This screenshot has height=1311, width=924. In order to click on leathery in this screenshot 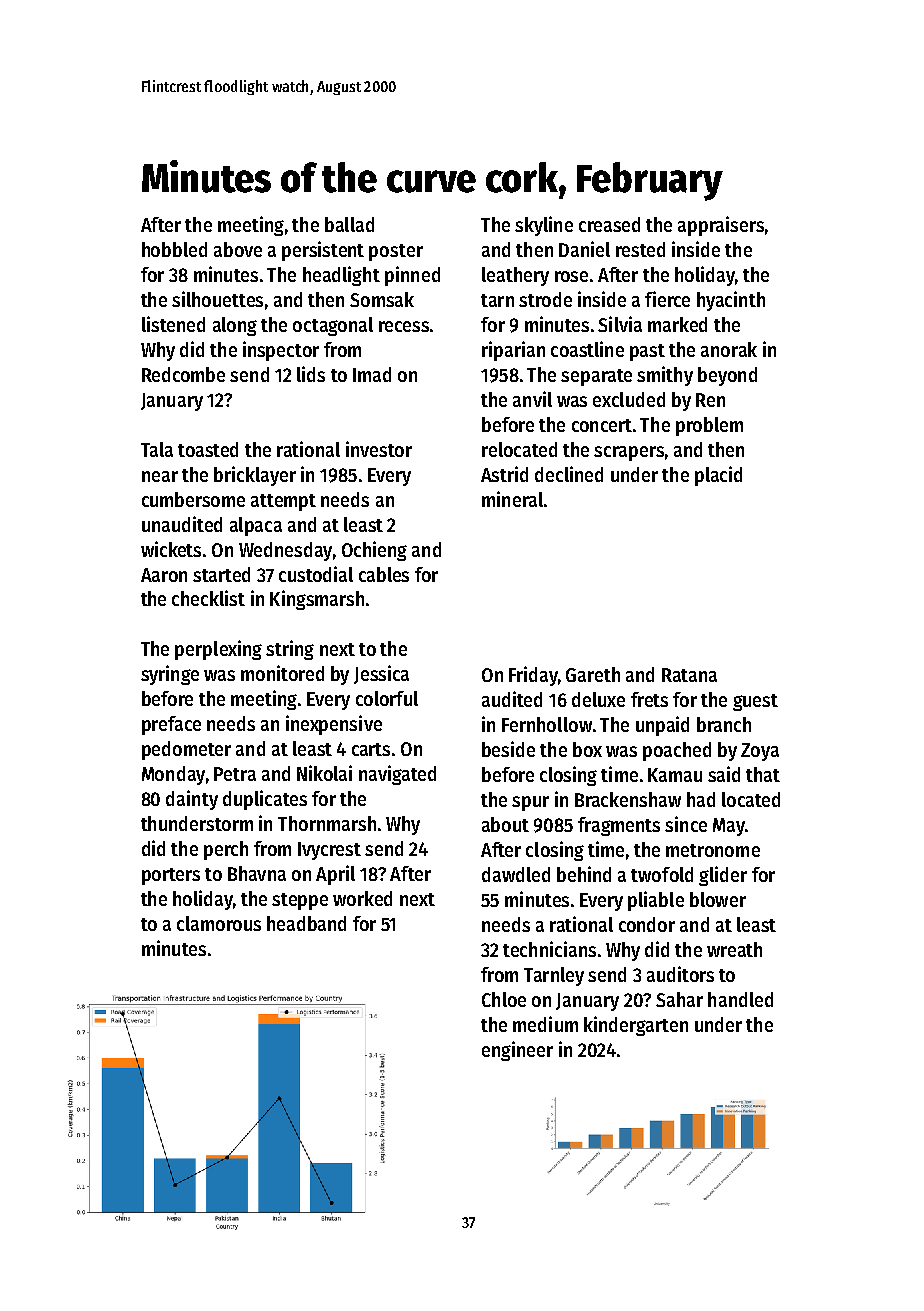, I will do `click(515, 276)`.
